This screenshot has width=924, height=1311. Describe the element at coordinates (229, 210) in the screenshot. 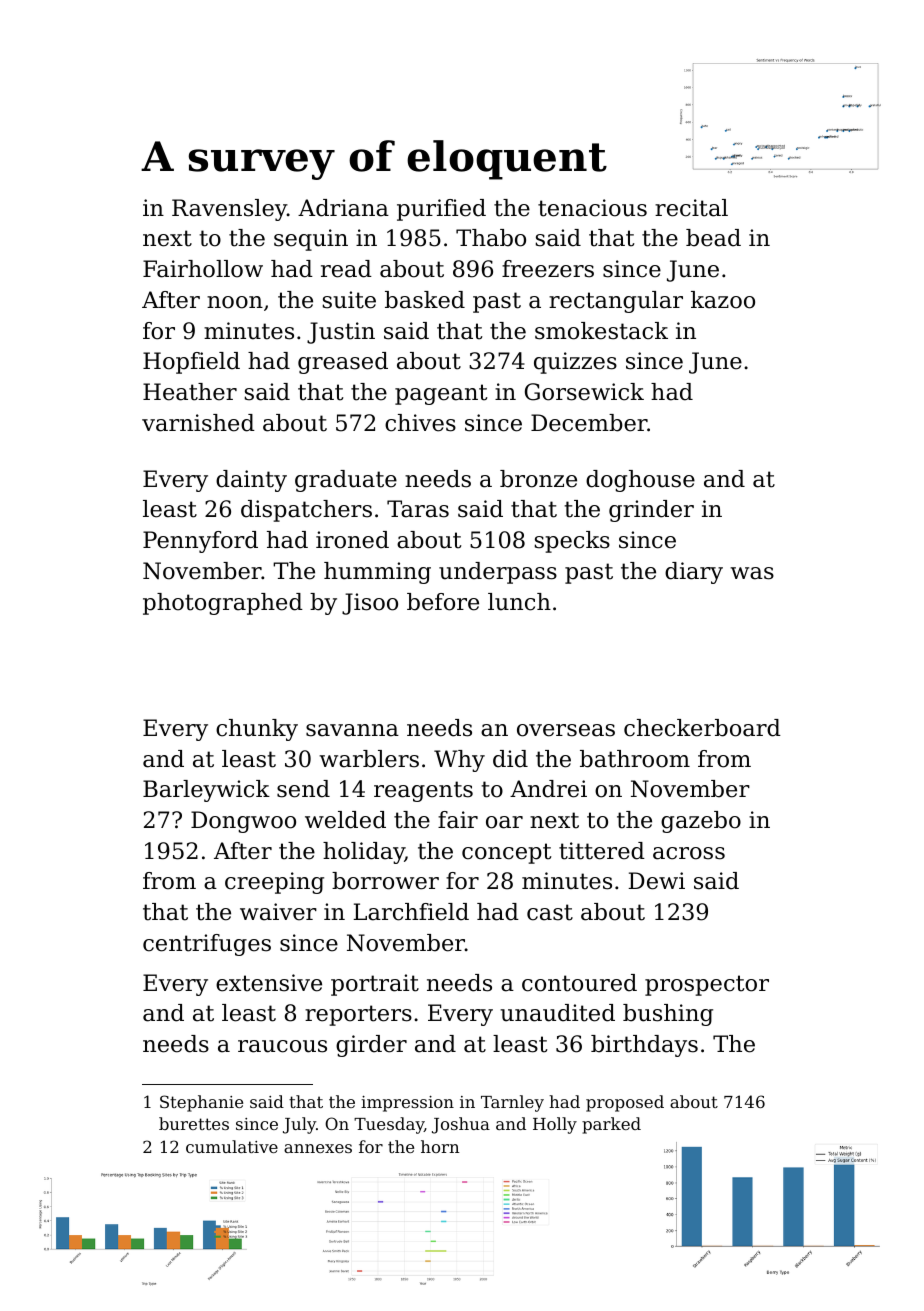

I see `Ravensley` at that location.
